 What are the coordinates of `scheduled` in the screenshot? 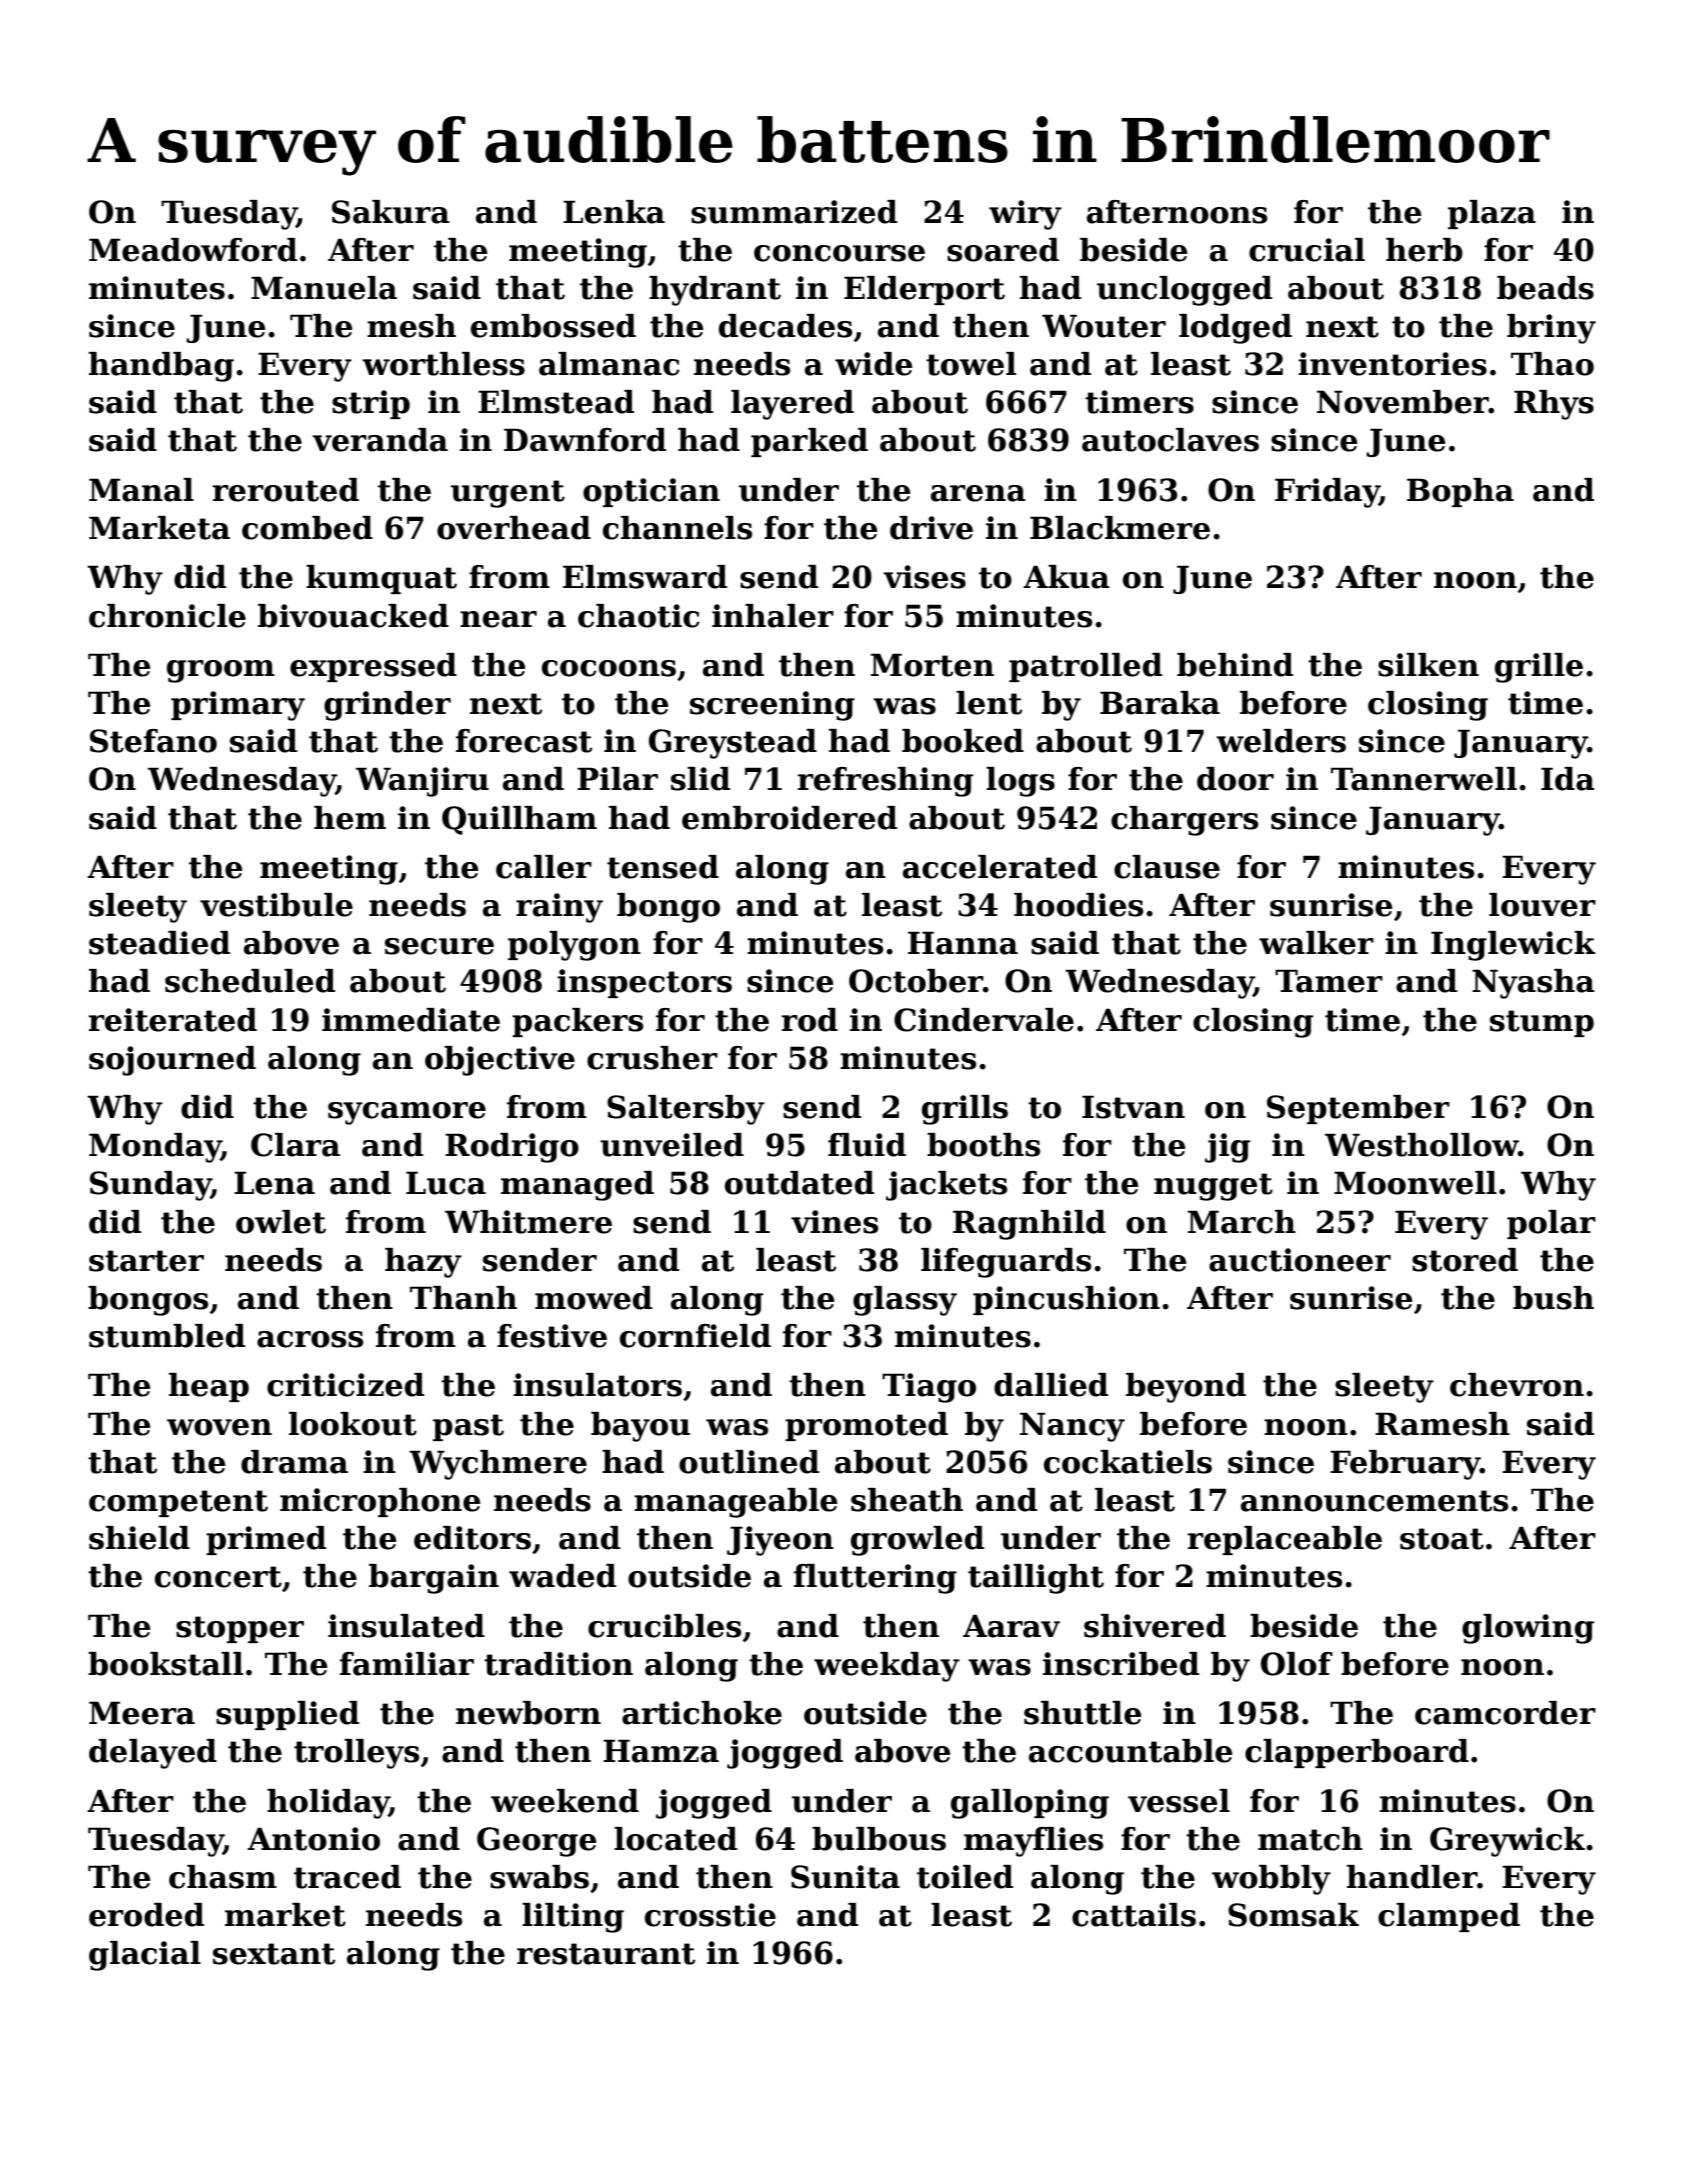 It's located at (250, 981).
